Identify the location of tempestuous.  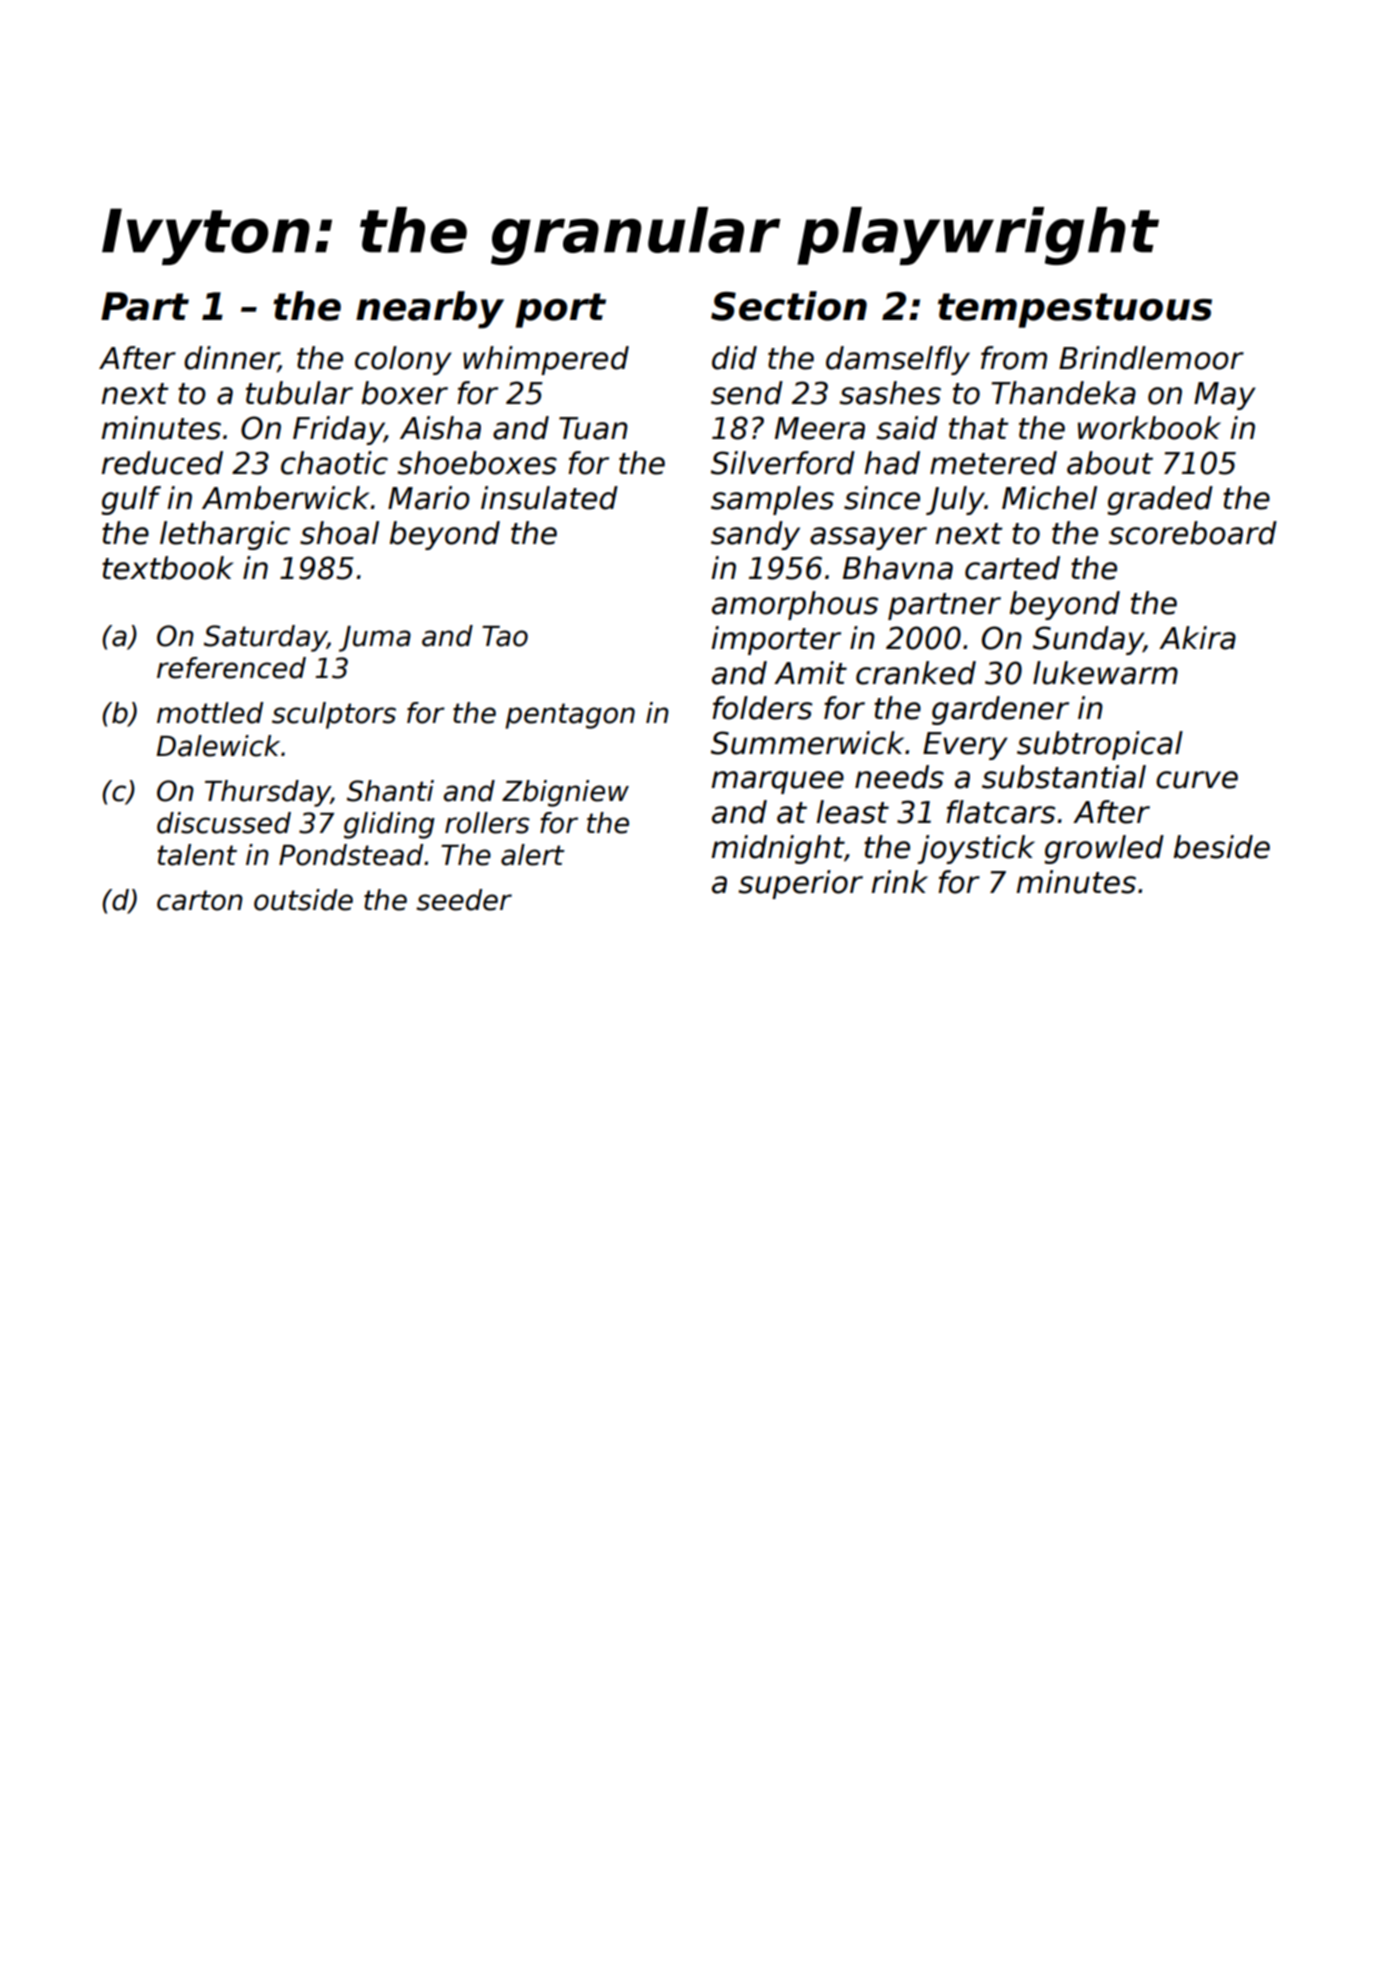
(1075, 310).
